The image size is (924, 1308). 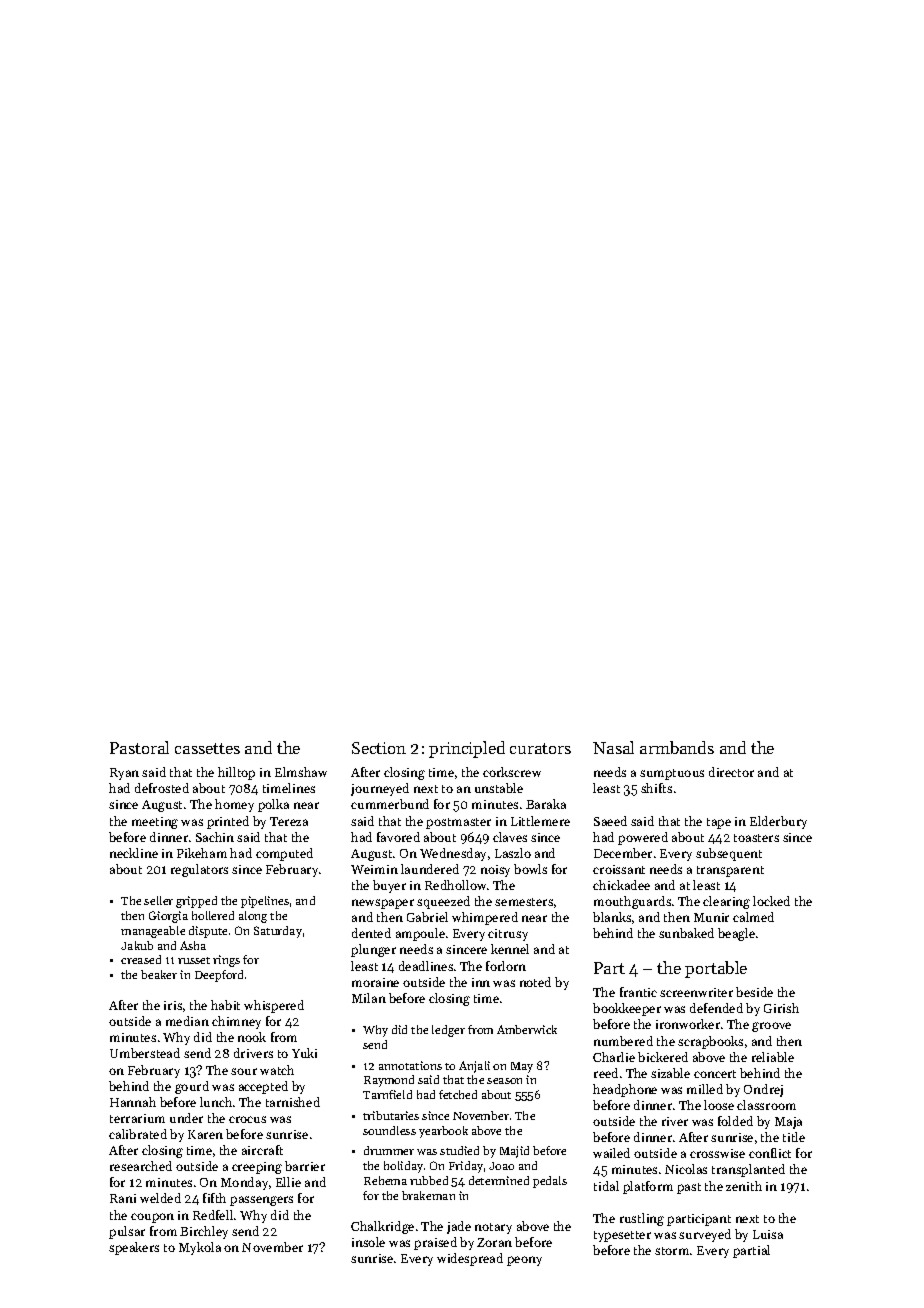 I want to click on concert, so click(x=715, y=1074).
